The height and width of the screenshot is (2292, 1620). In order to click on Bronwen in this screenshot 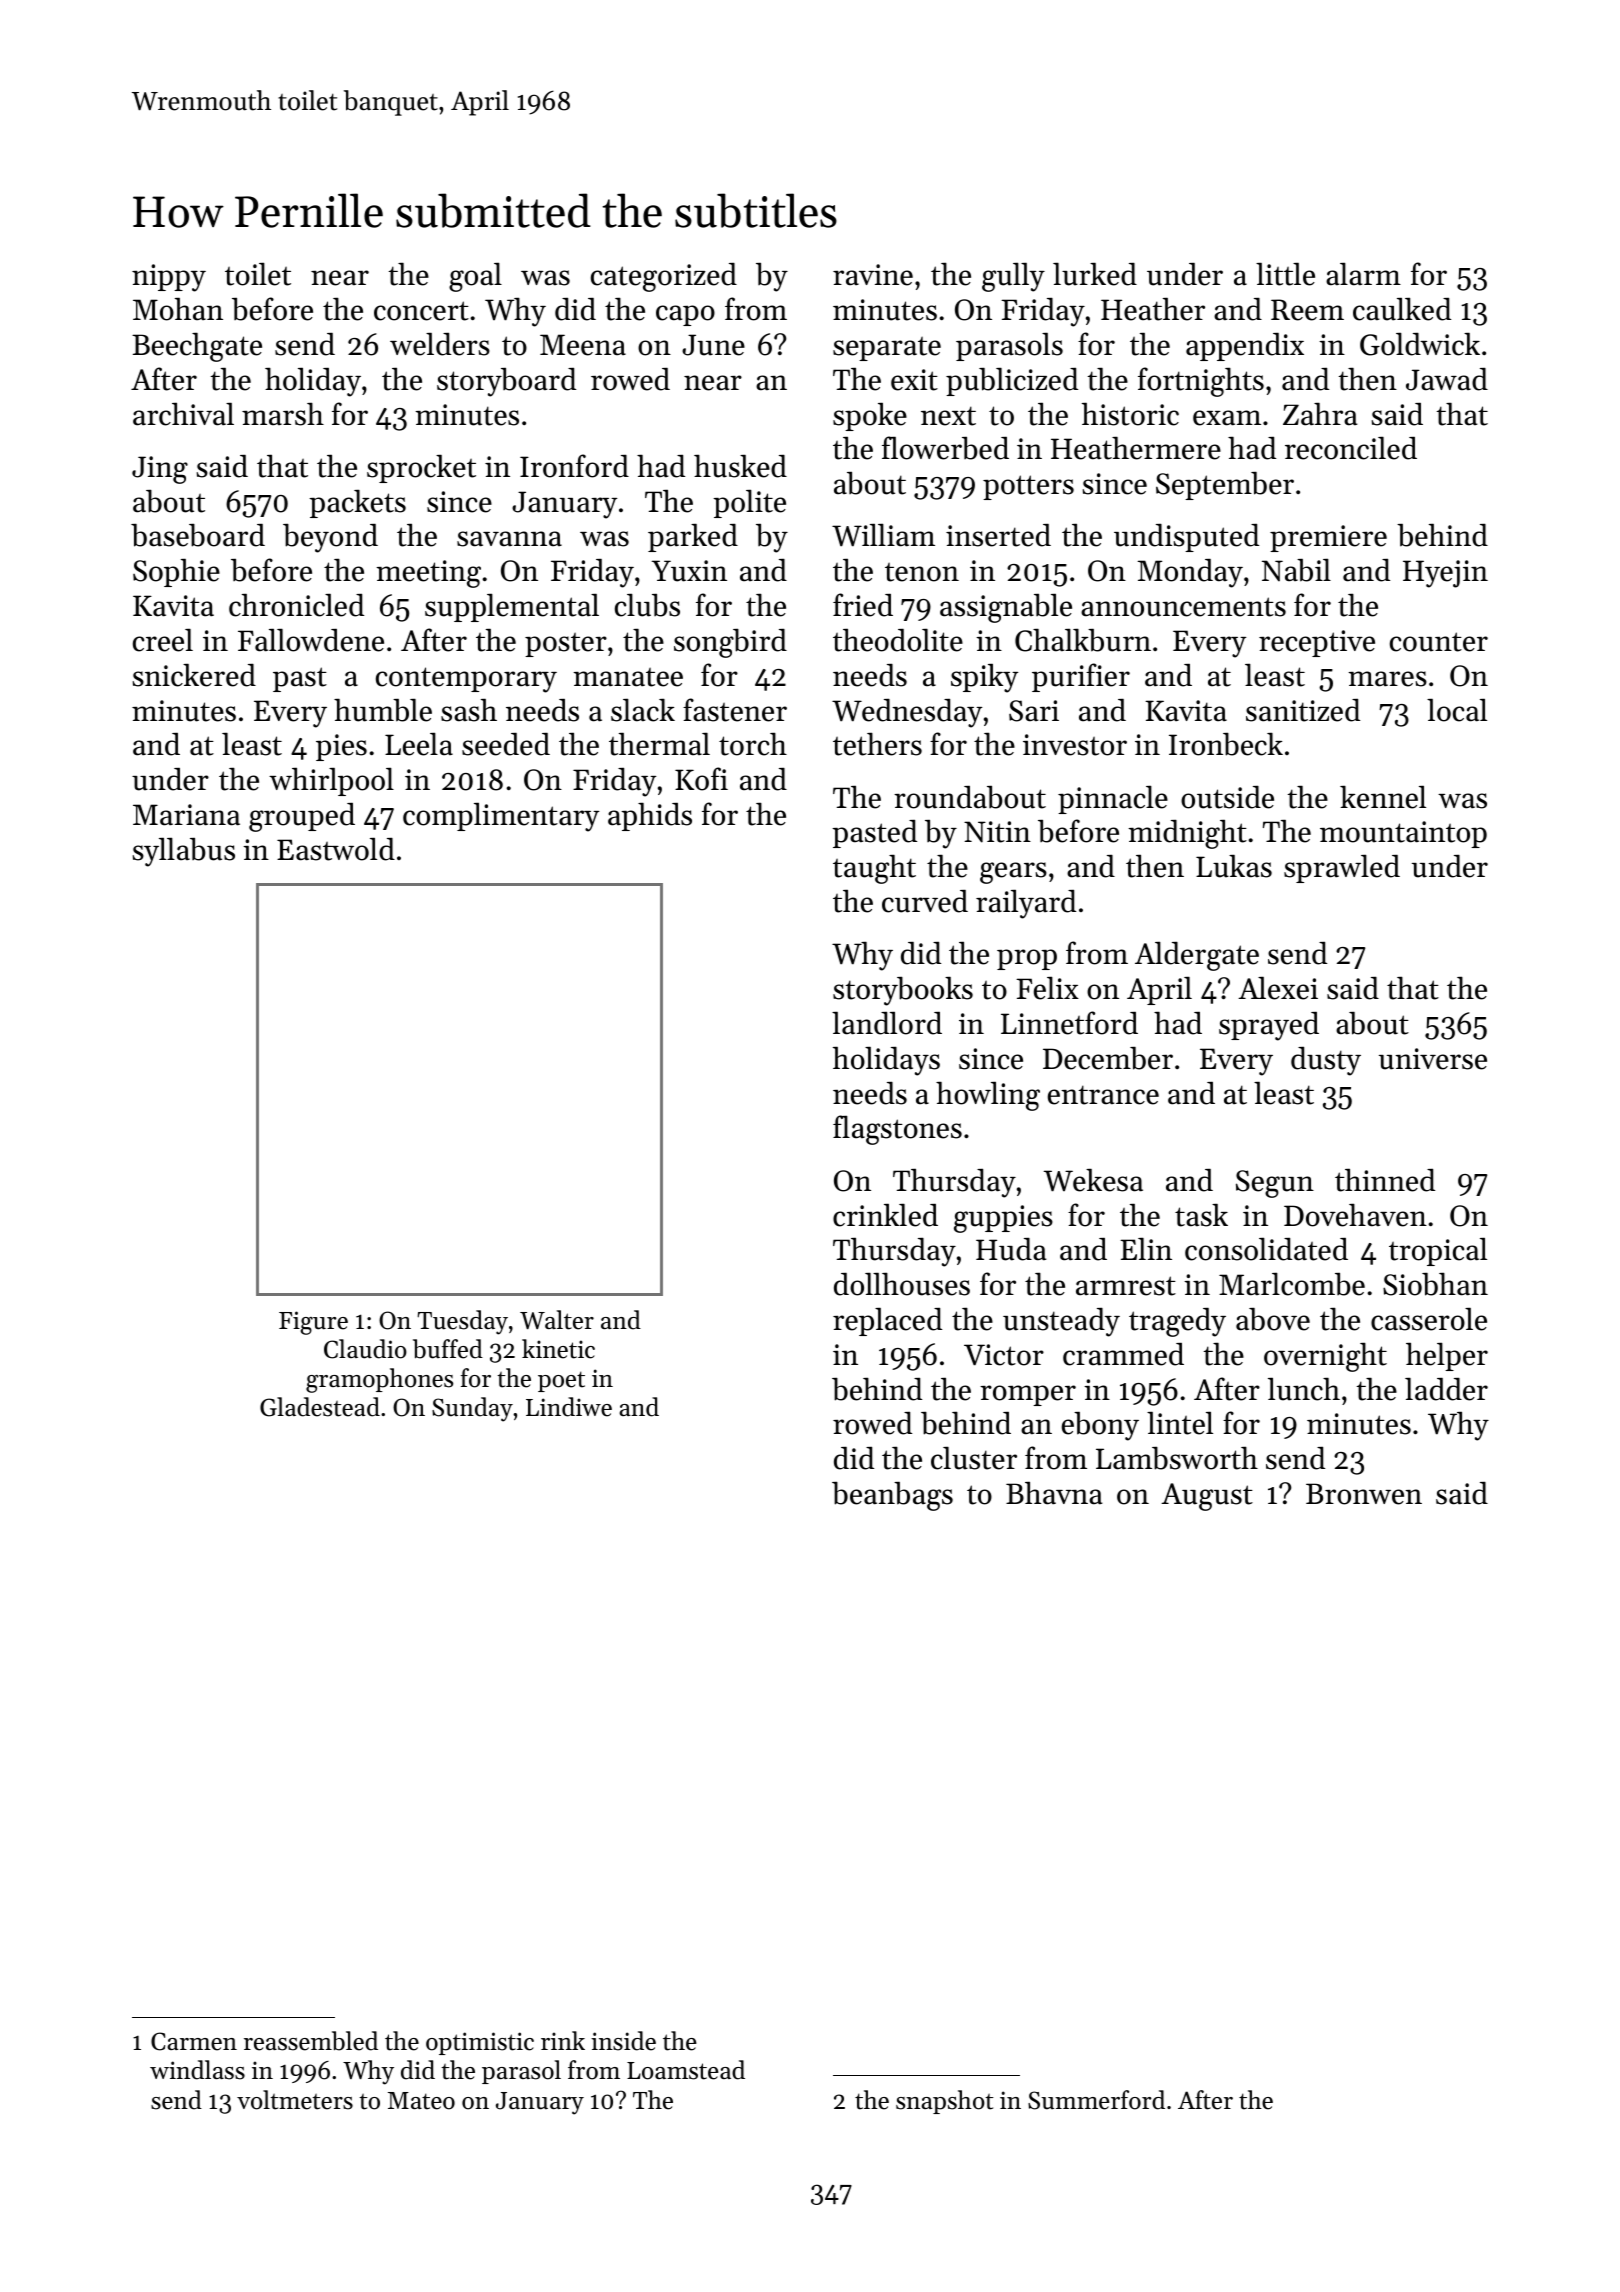, I will do `click(1364, 1494)`.
